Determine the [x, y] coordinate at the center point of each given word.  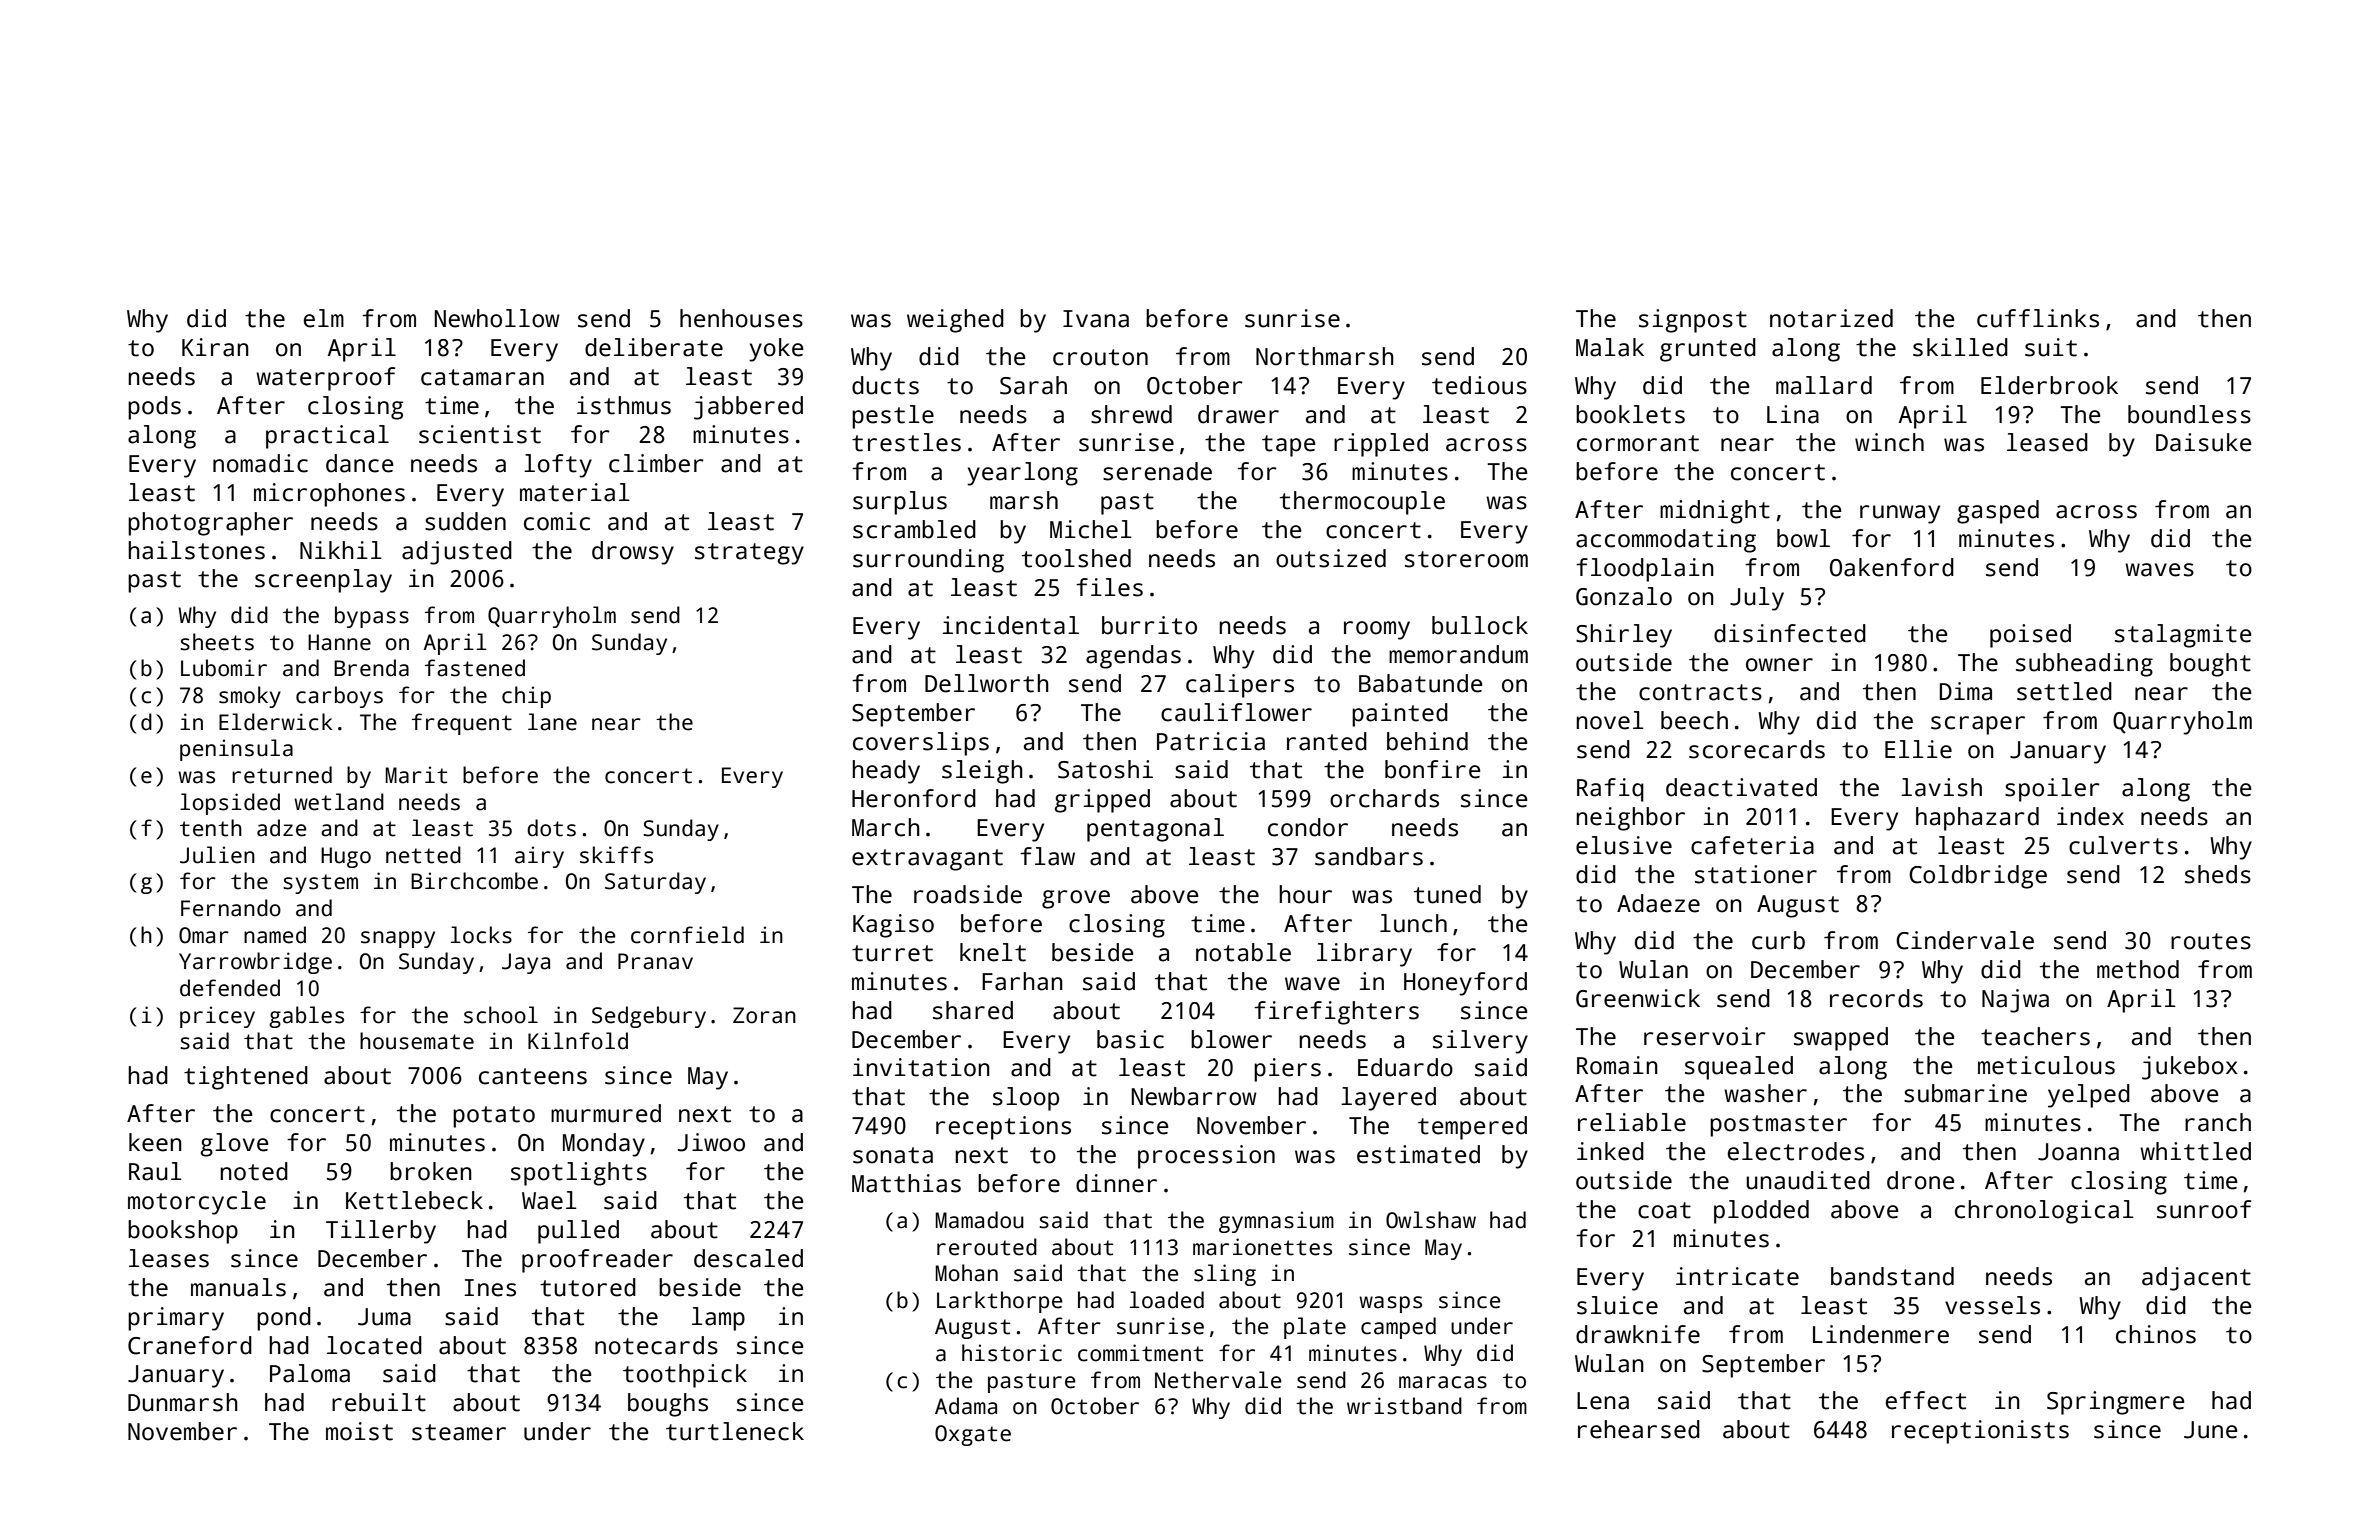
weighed [955, 321]
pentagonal [1155, 830]
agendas [1133, 657]
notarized [1831, 318]
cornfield [687, 935]
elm [324, 318]
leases [169, 1258]
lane [552, 722]
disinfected [1790, 633]
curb [1778, 940]
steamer [459, 1432]
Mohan [967, 1273]
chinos [2156, 1334]
